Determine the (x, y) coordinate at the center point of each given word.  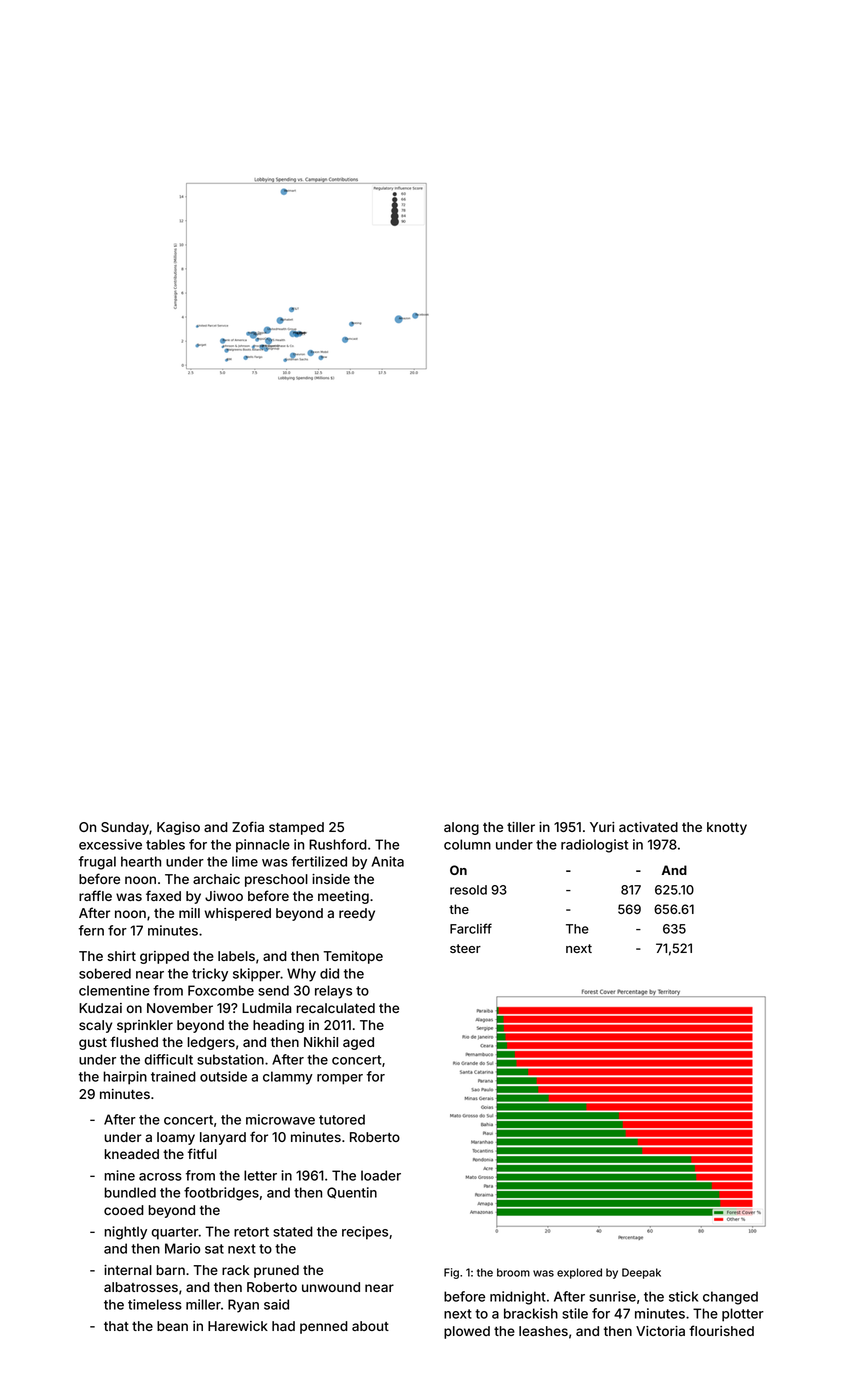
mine (119, 1175)
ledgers (211, 1043)
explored (579, 1273)
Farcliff (471, 928)
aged (358, 1043)
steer (465, 948)
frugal (97, 863)
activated (648, 827)
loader (381, 1175)
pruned (276, 1271)
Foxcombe (221, 990)
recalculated (335, 1008)
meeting (343, 897)
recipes (365, 1233)
